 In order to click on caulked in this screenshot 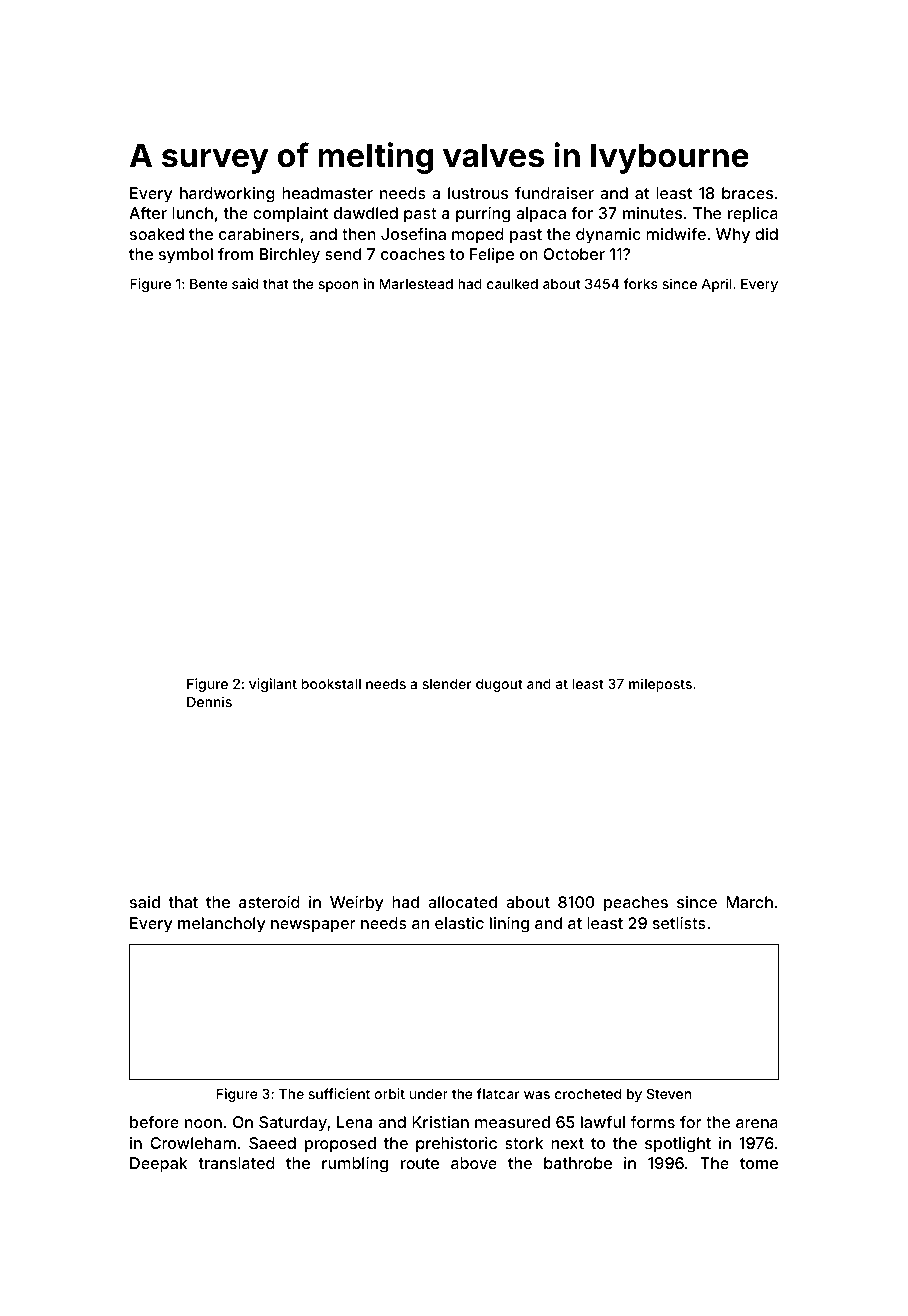, I will do `click(512, 284)`.
